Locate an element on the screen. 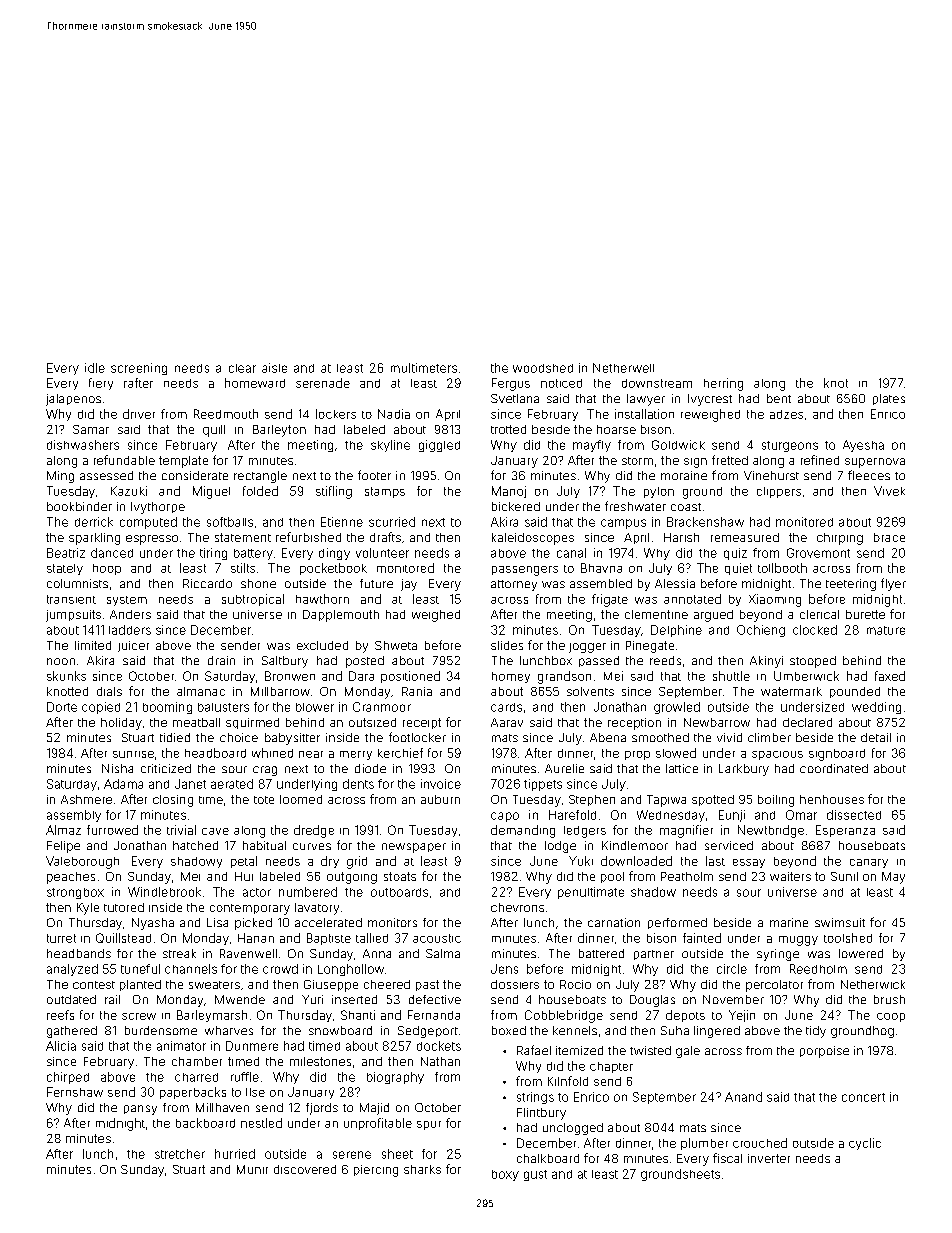 Image resolution: width=952 pixels, height=1233 pixels. monitors is located at coordinates (392, 922).
